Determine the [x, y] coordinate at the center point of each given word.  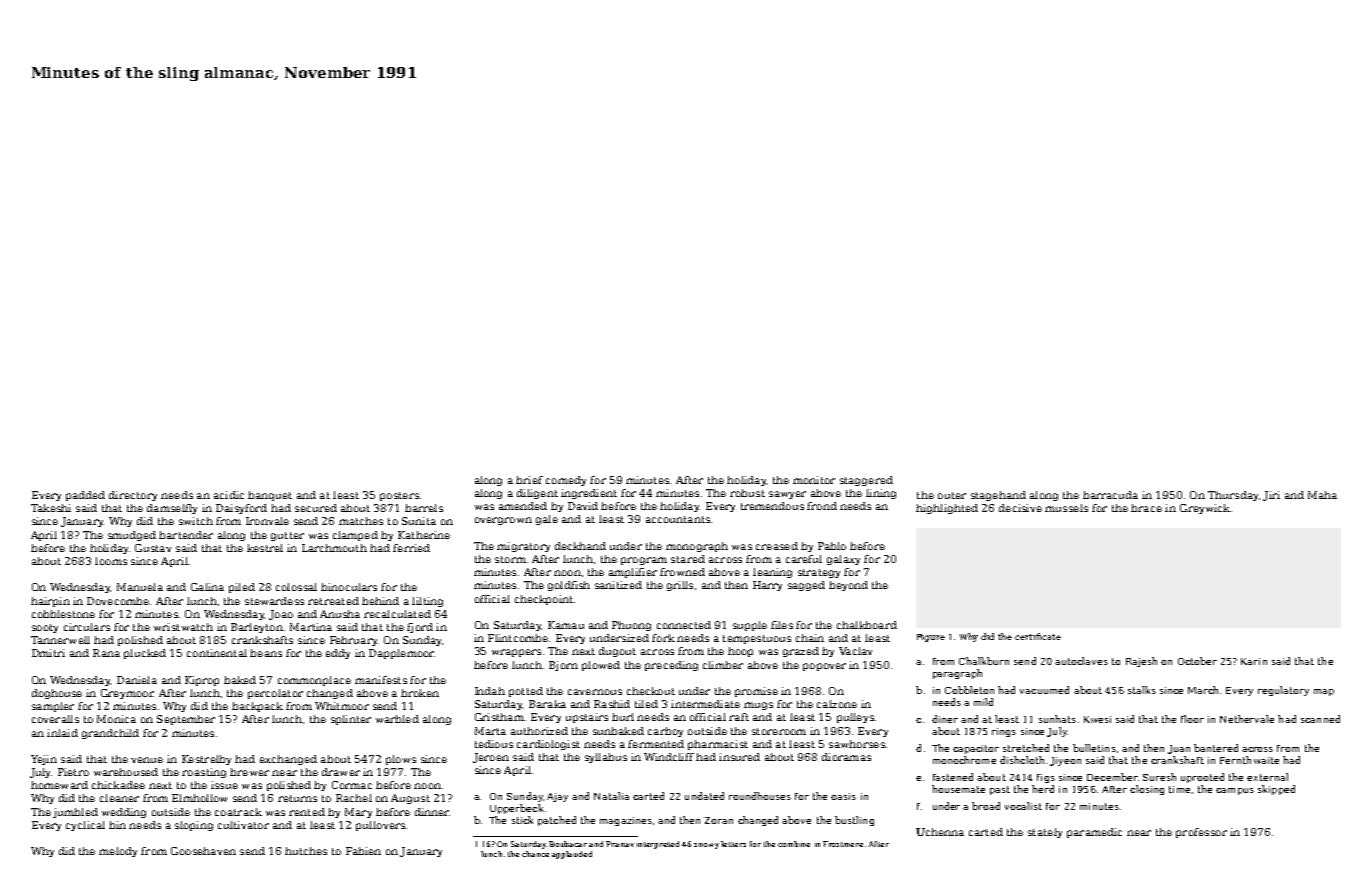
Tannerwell [60, 640]
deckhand [580, 546]
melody [118, 852]
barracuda [1110, 495]
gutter [287, 536]
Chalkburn [984, 661]
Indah [490, 691]
